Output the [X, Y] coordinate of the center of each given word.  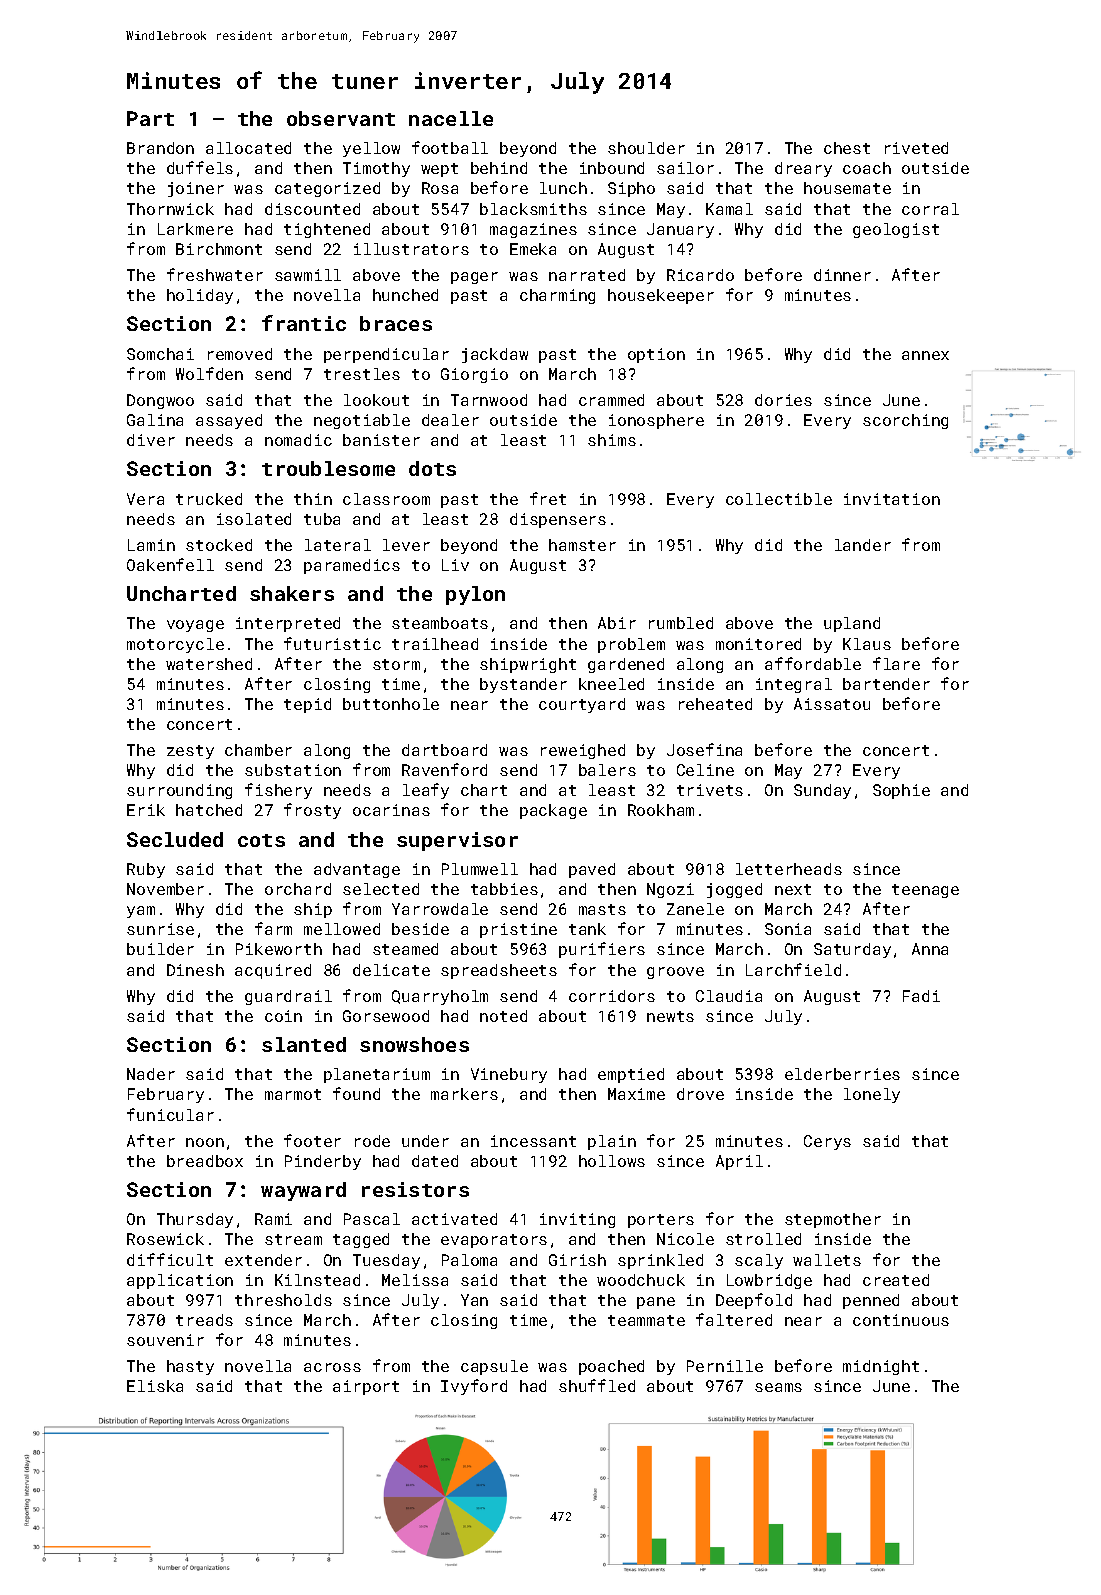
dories [783, 400]
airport [366, 1387]
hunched [405, 295]
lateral [338, 545]
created [896, 1280]
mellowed [342, 929]
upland [852, 624]
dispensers [558, 520]
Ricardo [700, 275]
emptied [631, 1075]
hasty [190, 1367]
